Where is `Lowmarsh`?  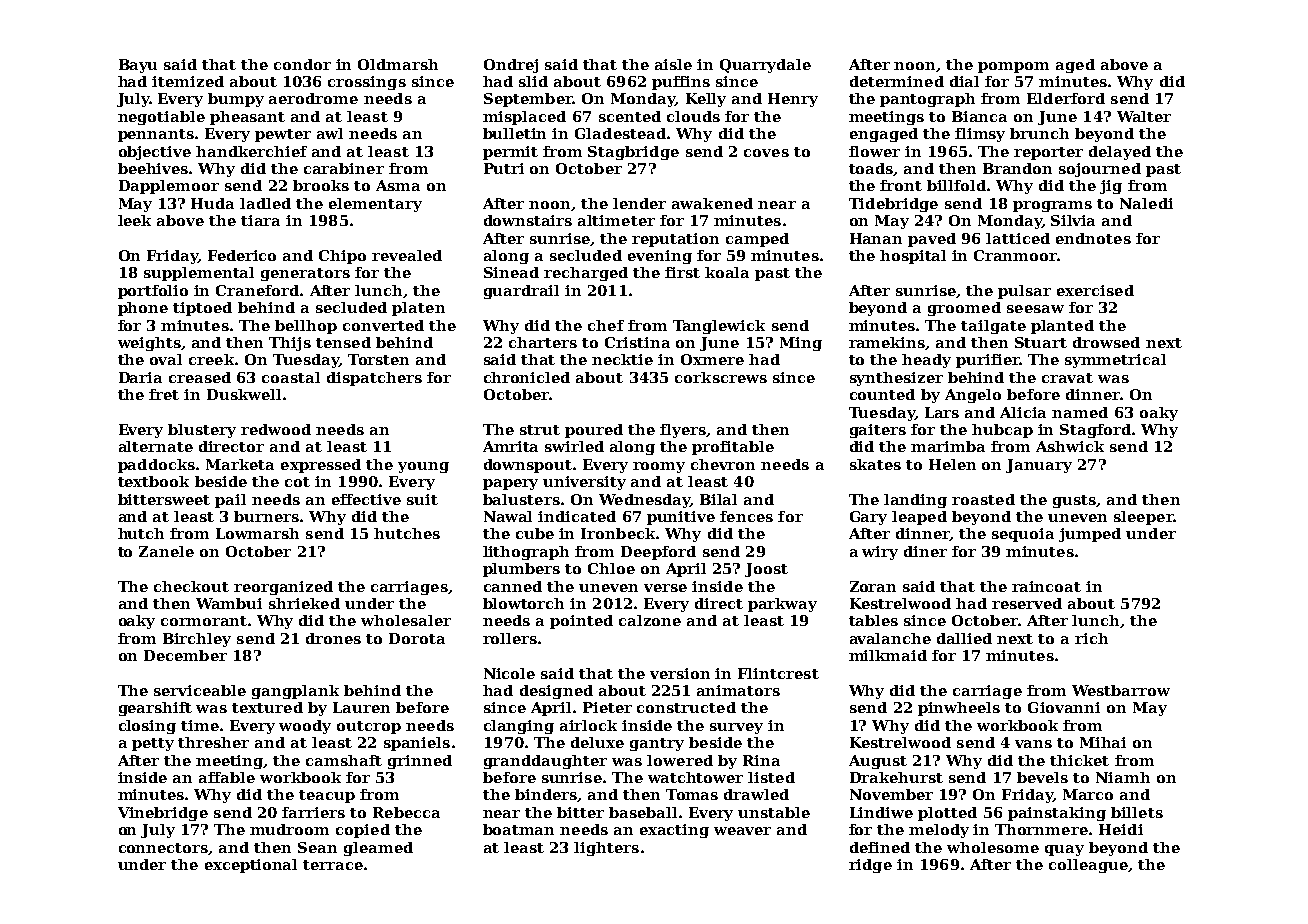
Lowmarsh is located at coordinates (257, 533).
